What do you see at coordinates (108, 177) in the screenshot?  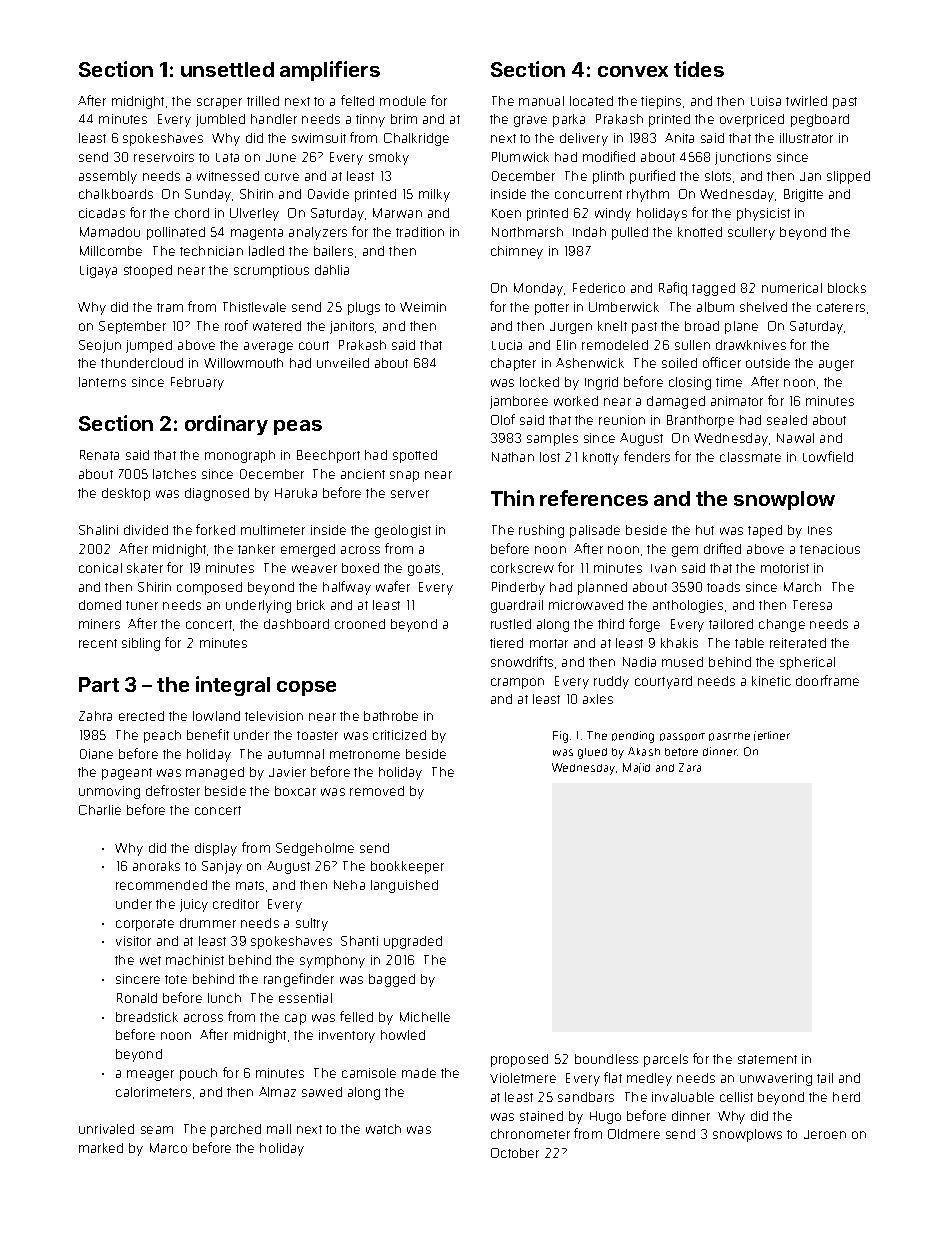 I see `assembly` at bounding box center [108, 177].
